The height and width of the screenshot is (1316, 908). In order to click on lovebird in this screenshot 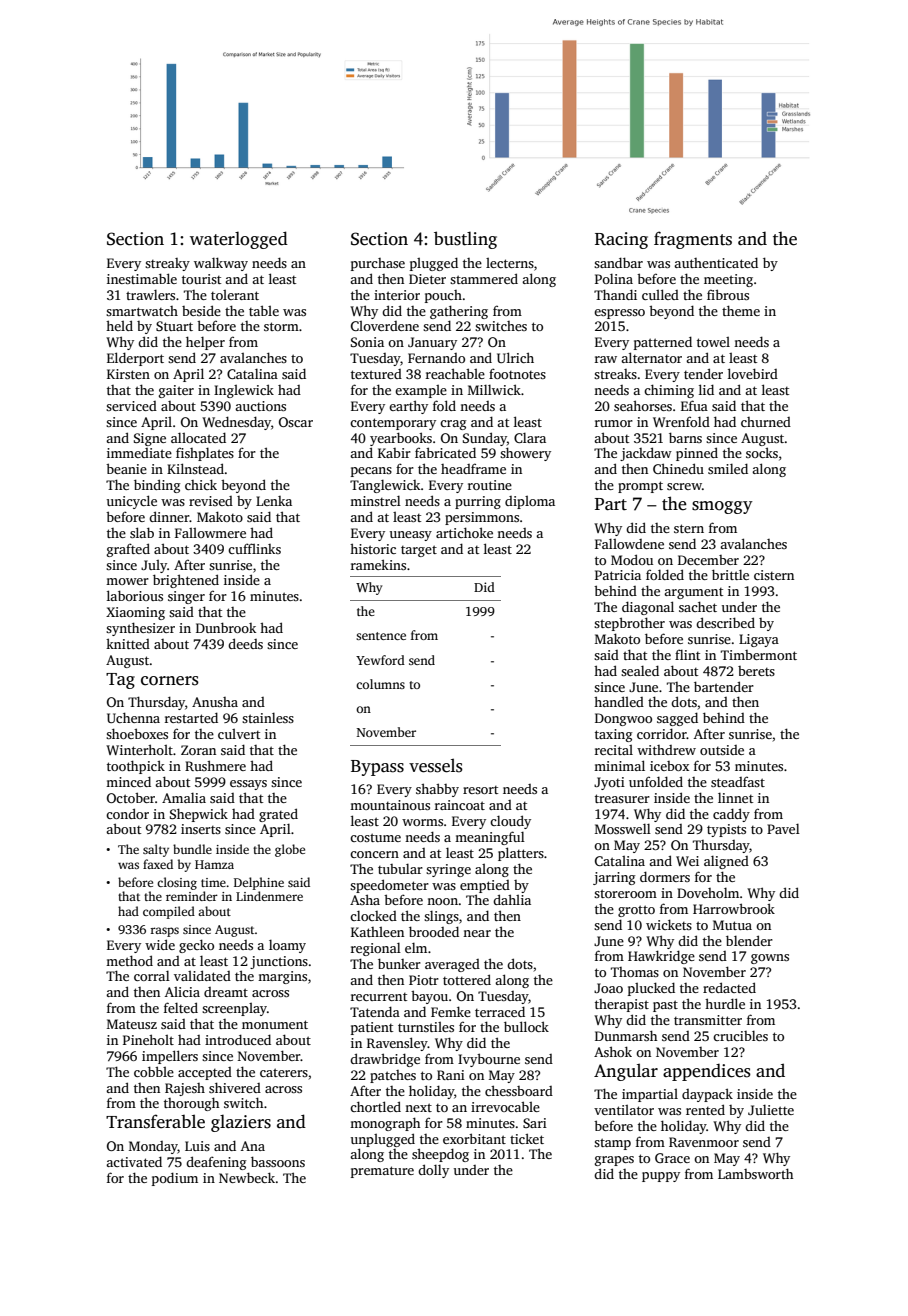, I will do `click(753, 373)`.
